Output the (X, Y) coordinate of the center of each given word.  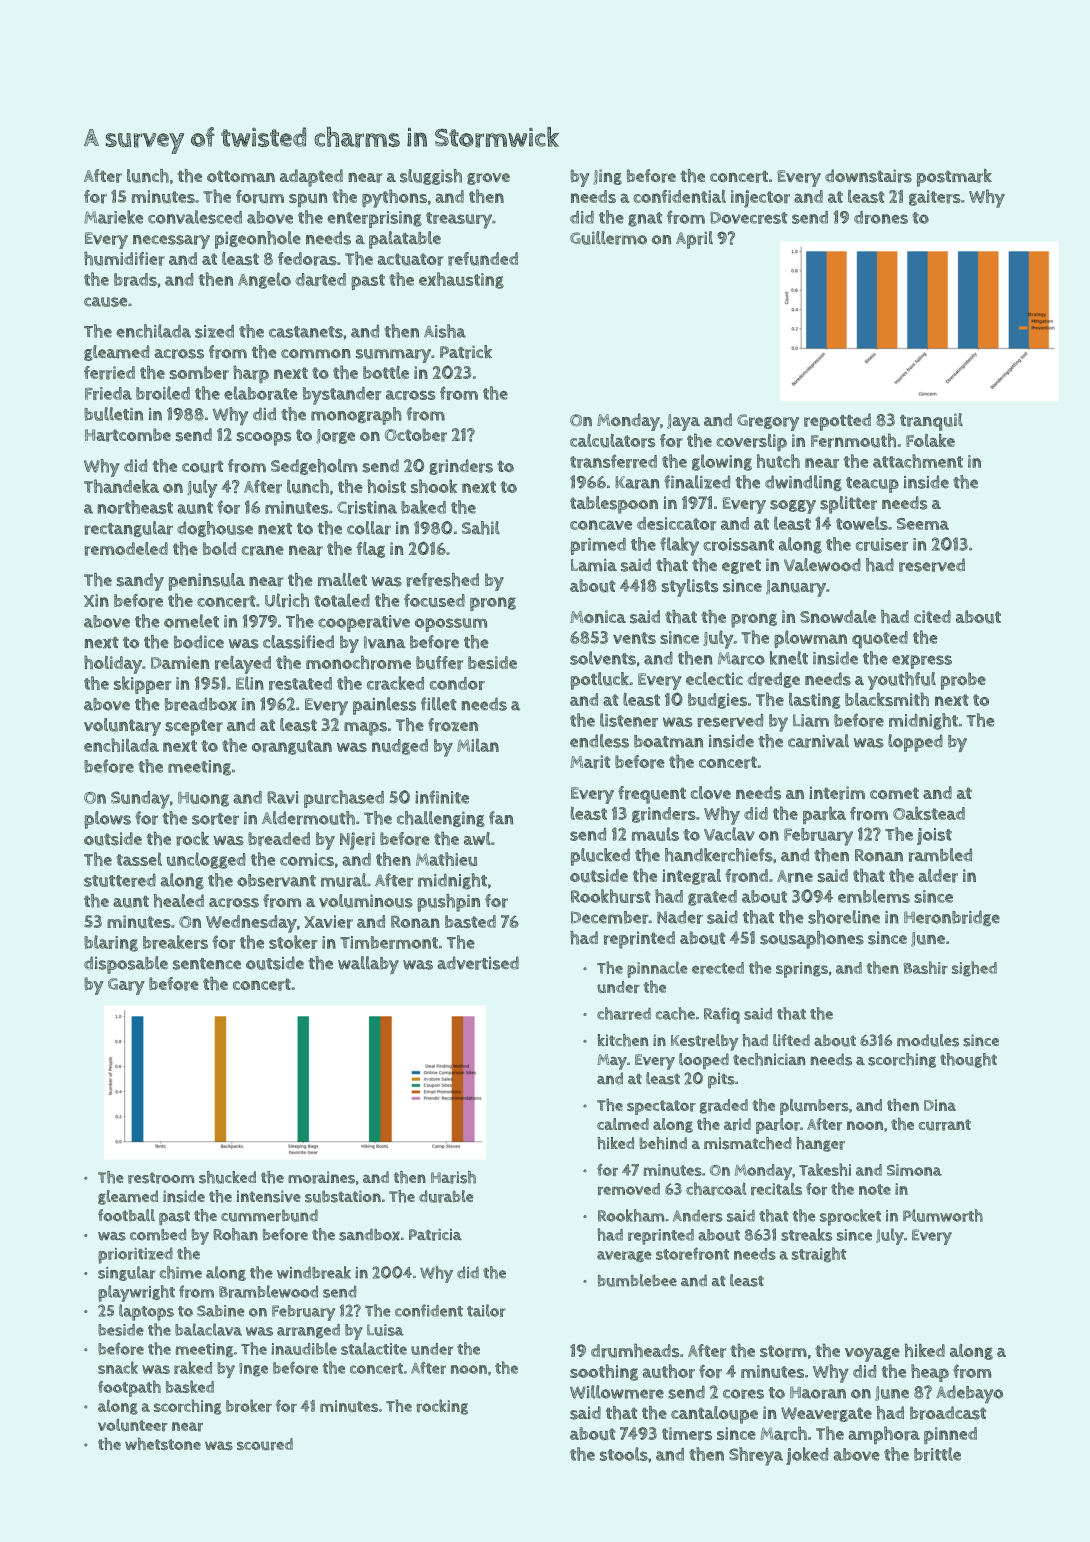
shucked (227, 1177)
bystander (342, 396)
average (624, 1256)
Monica (598, 616)
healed (179, 901)
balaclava (208, 1329)
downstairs (868, 176)
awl (477, 838)
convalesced (195, 217)
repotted (837, 422)
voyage (872, 1355)
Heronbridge (952, 918)
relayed (243, 665)
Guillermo (608, 238)
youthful (902, 681)
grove (488, 179)
